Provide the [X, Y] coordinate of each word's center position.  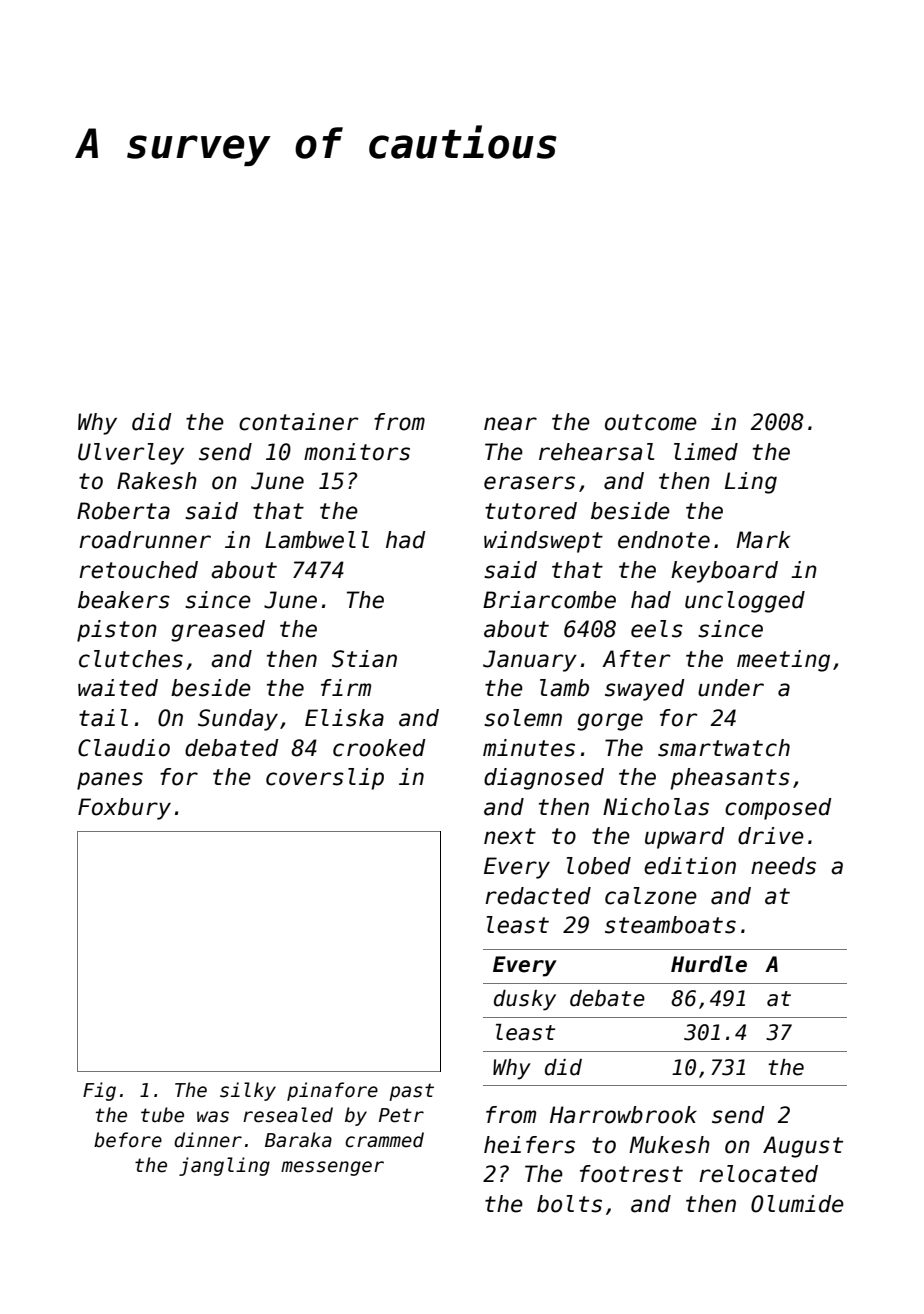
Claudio [124, 748]
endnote [664, 540]
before [128, 1140]
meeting [783, 661]
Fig [99, 1091]
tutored [531, 511]
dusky [525, 1000]
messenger [332, 1168]
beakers [124, 600]
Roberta [123, 511]
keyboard [724, 572]
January [530, 661]
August [803, 1147]
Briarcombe [549, 600]
